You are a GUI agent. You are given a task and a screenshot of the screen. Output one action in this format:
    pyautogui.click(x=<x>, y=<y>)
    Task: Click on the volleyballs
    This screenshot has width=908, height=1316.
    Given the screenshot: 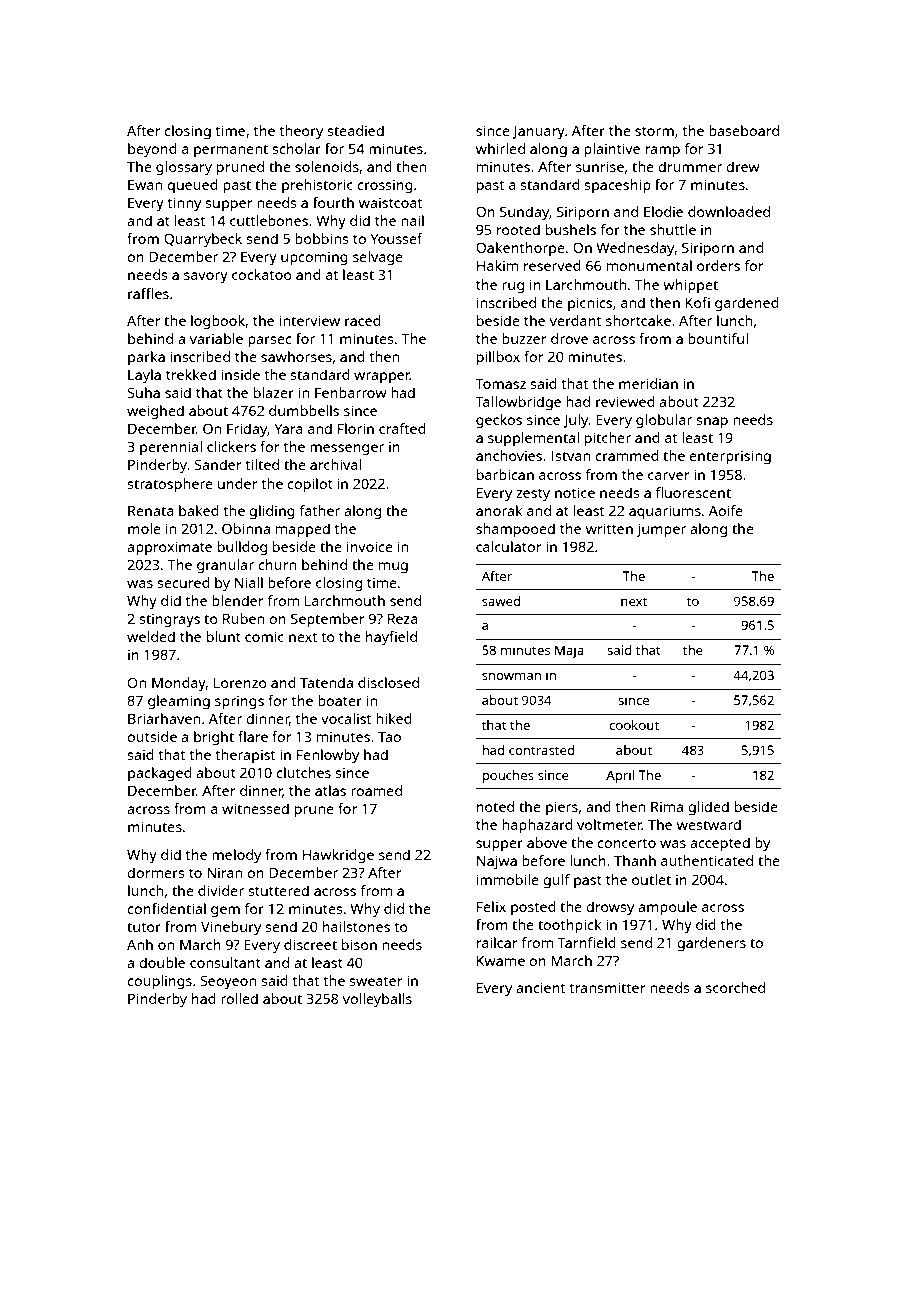 What is the action you would take?
    pyautogui.click(x=377, y=1000)
